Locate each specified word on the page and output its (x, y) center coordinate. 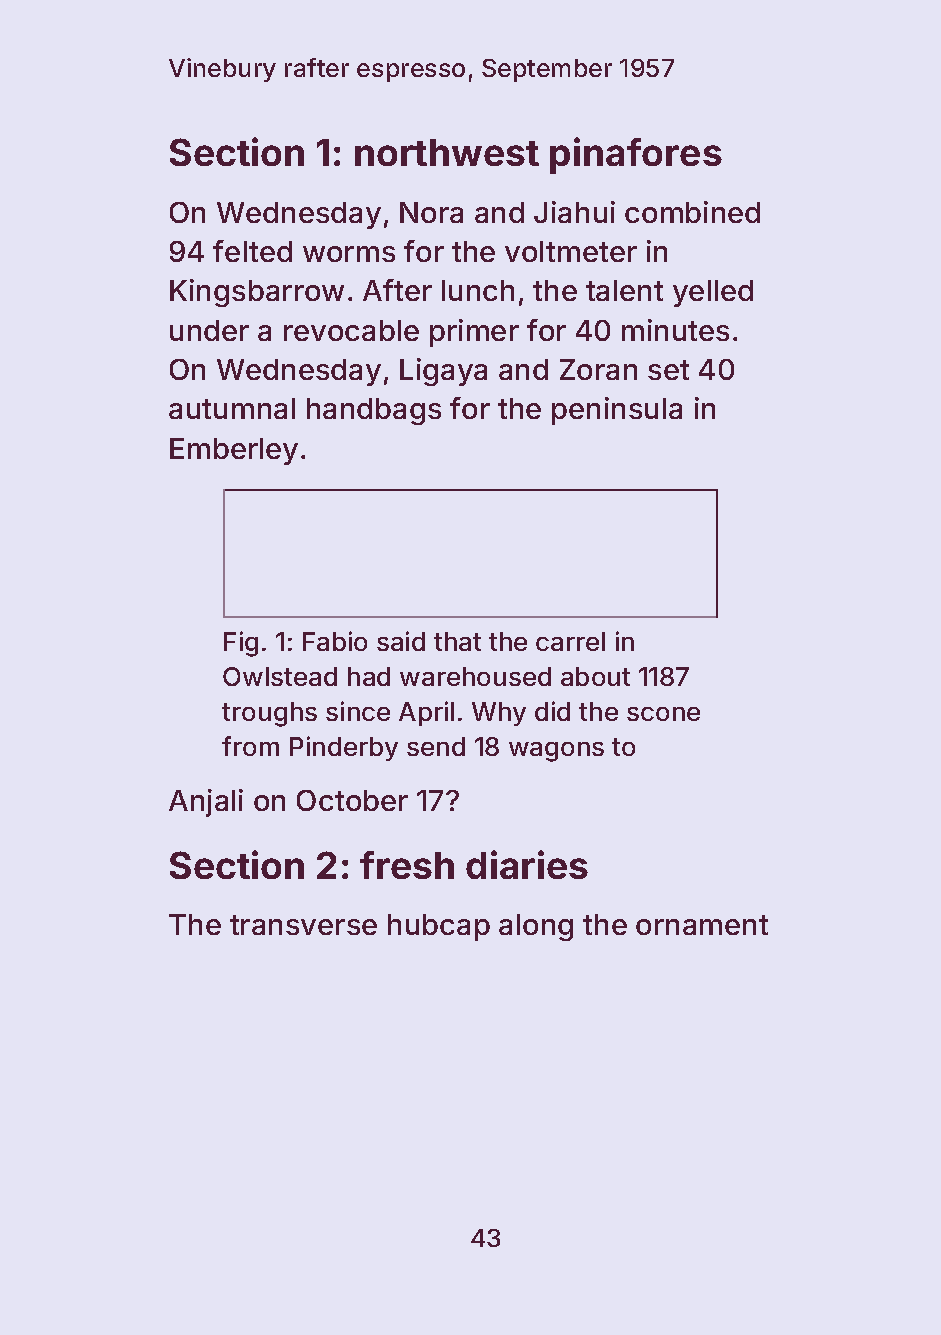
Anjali (206, 803)
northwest (447, 152)
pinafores (636, 155)
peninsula (617, 411)
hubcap (439, 927)
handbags (374, 411)
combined (692, 212)
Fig (241, 644)
